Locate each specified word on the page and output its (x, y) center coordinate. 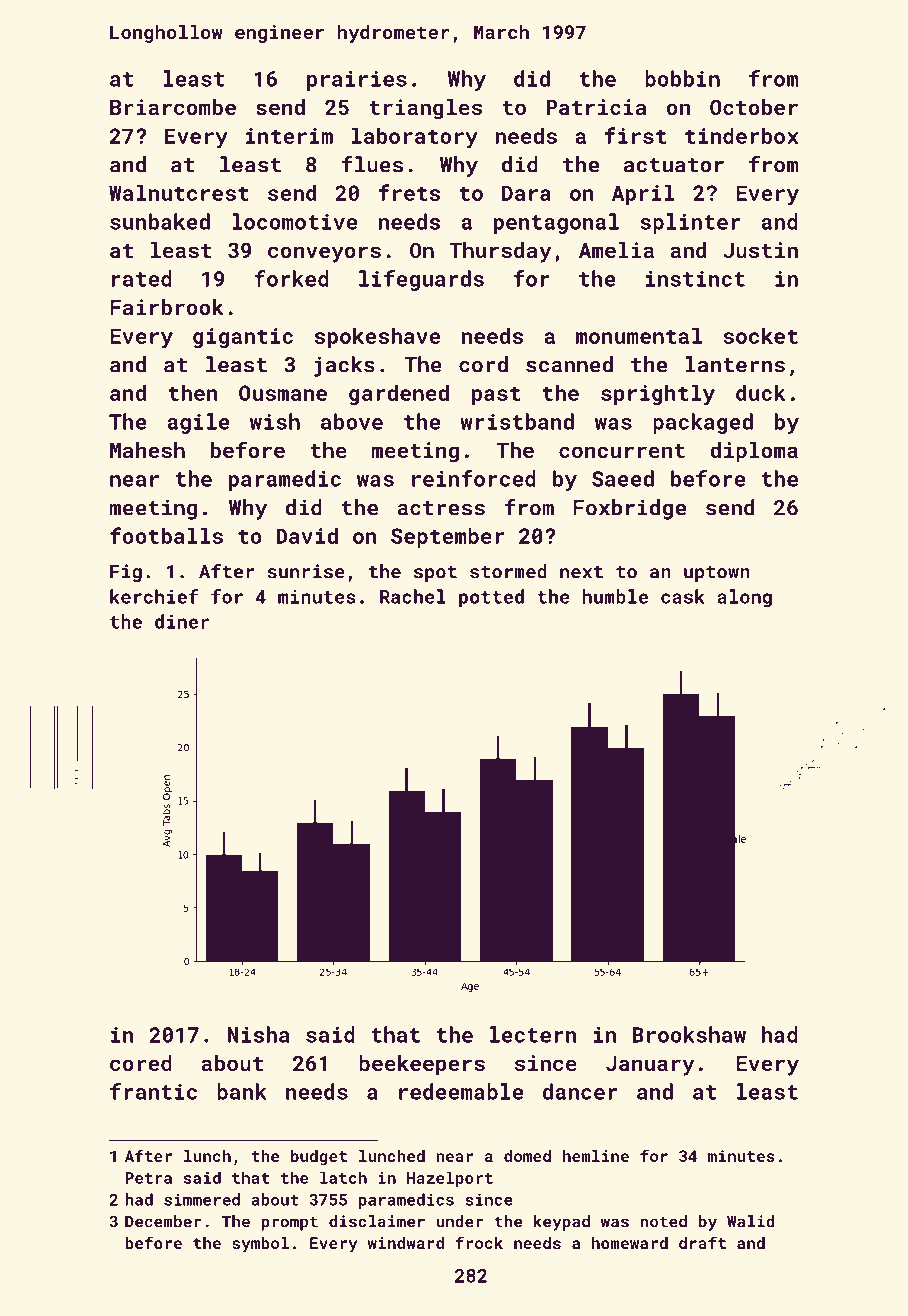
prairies (357, 81)
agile (198, 423)
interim (289, 136)
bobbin (682, 78)
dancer (580, 1091)
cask (683, 596)
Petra (148, 1178)
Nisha (258, 1034)
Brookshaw (689, 1034)
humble (615, 596)
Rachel (413, 596)
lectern (533, 1034)
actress (441, 508)
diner (182, 621)
